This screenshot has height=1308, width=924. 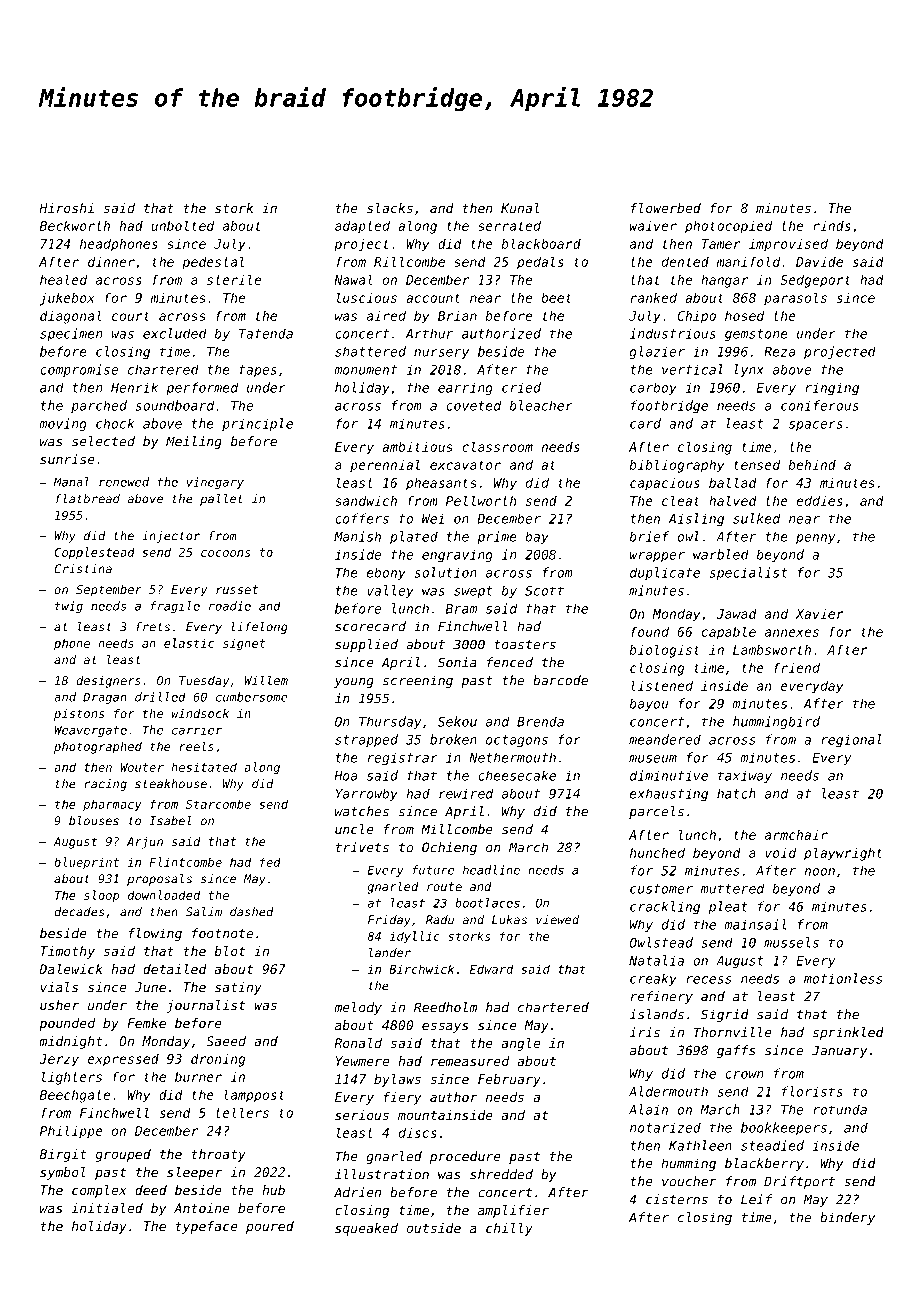 What do you see at coordinates (795, 299) in the screenshot?
I see `parasols` at bounding box center [795, 299].
